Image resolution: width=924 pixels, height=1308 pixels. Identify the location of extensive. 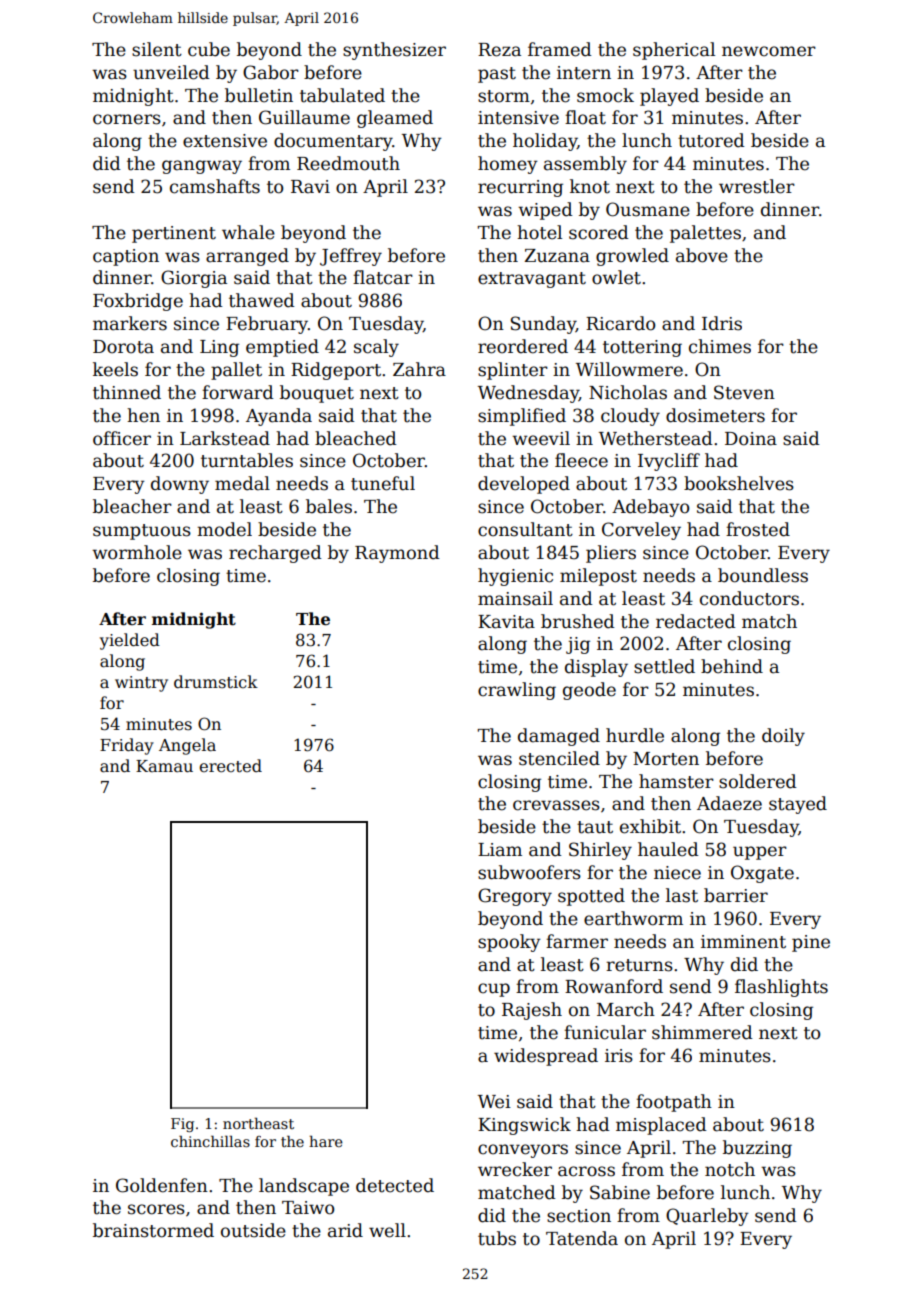
(225, 141).
